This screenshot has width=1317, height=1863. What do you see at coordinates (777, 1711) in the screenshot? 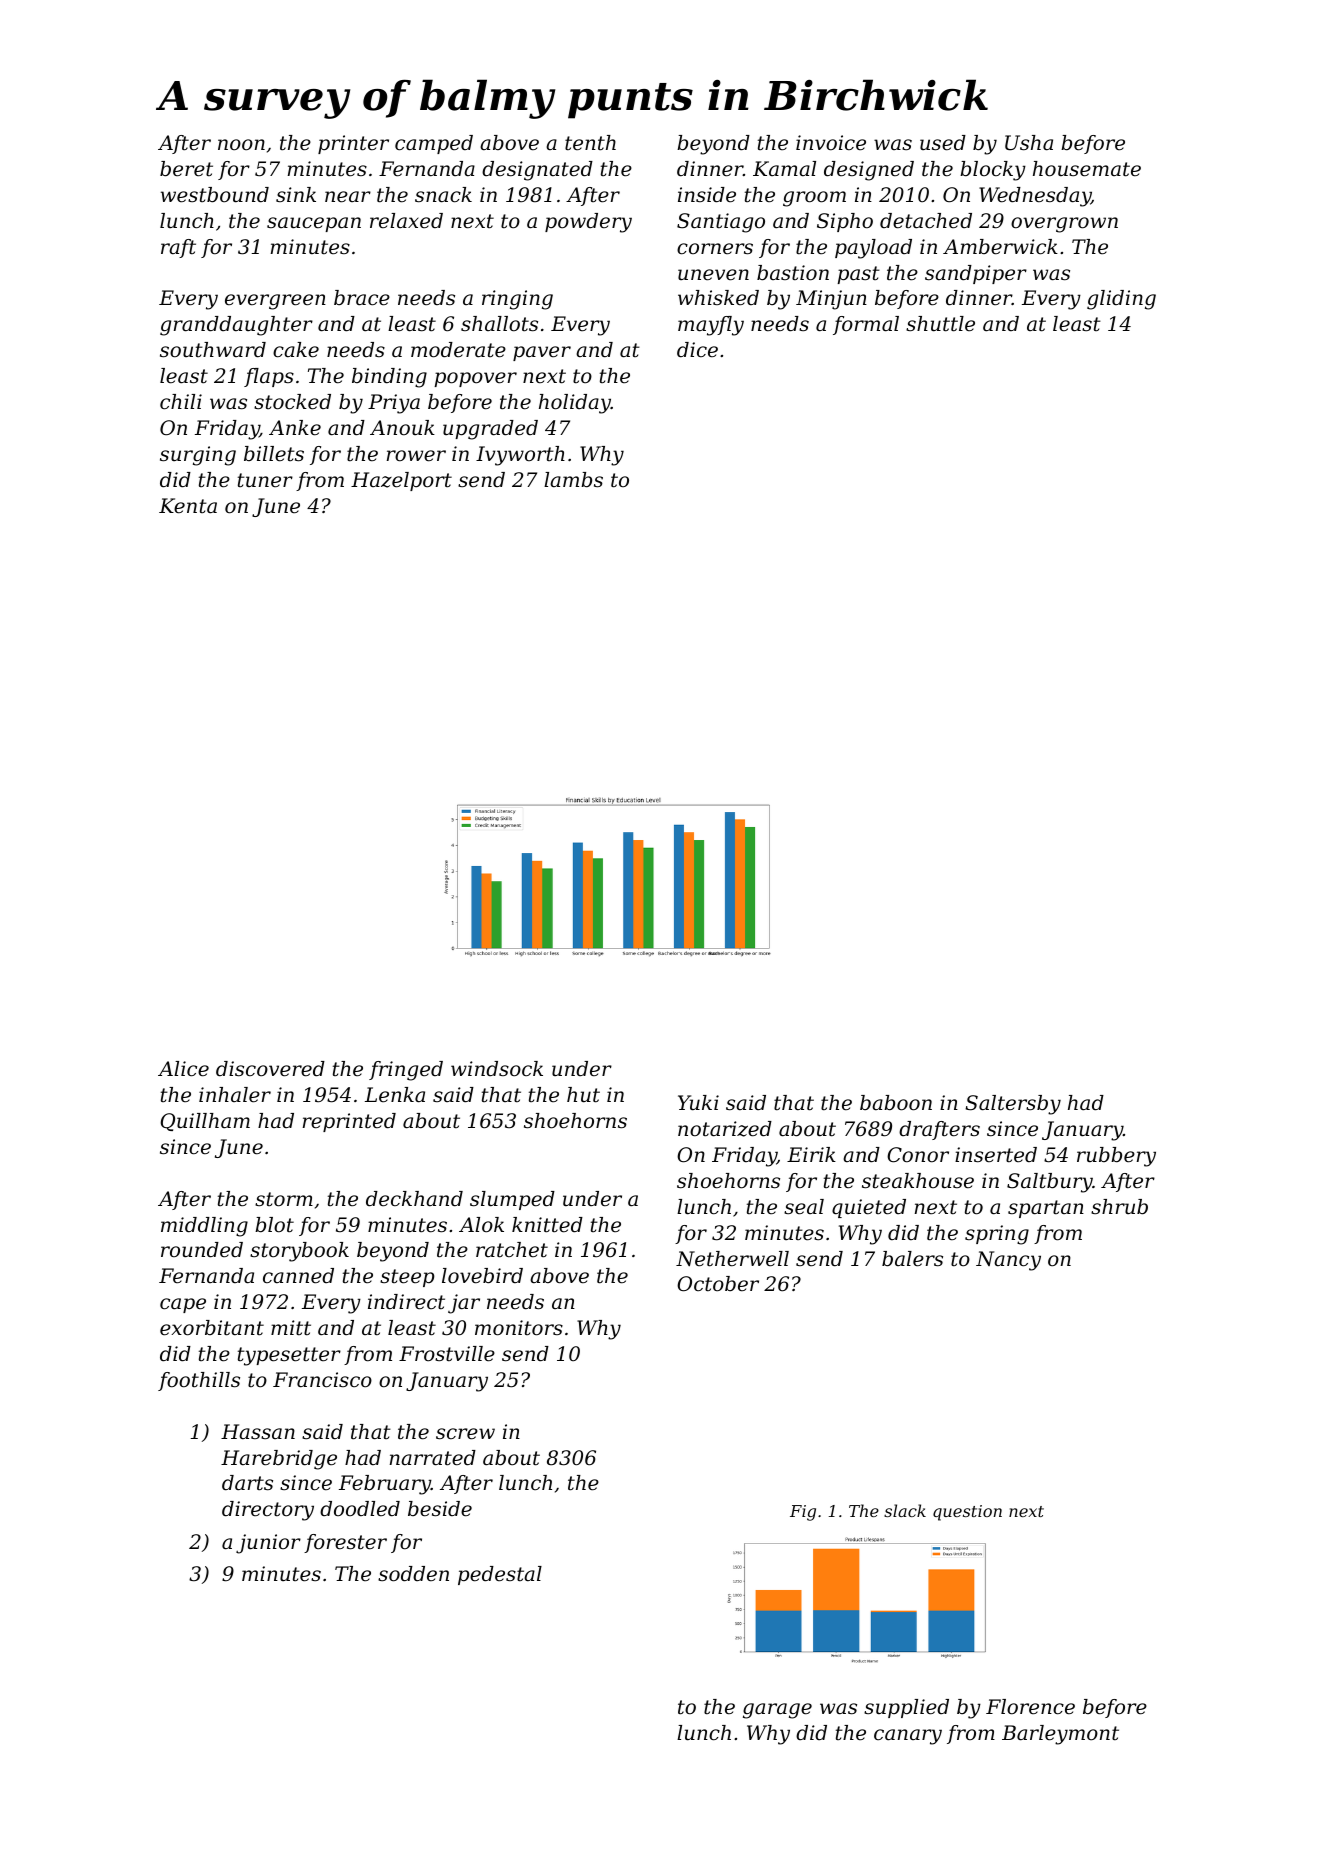
I see `garage` at bounding box center [777, 1711].
